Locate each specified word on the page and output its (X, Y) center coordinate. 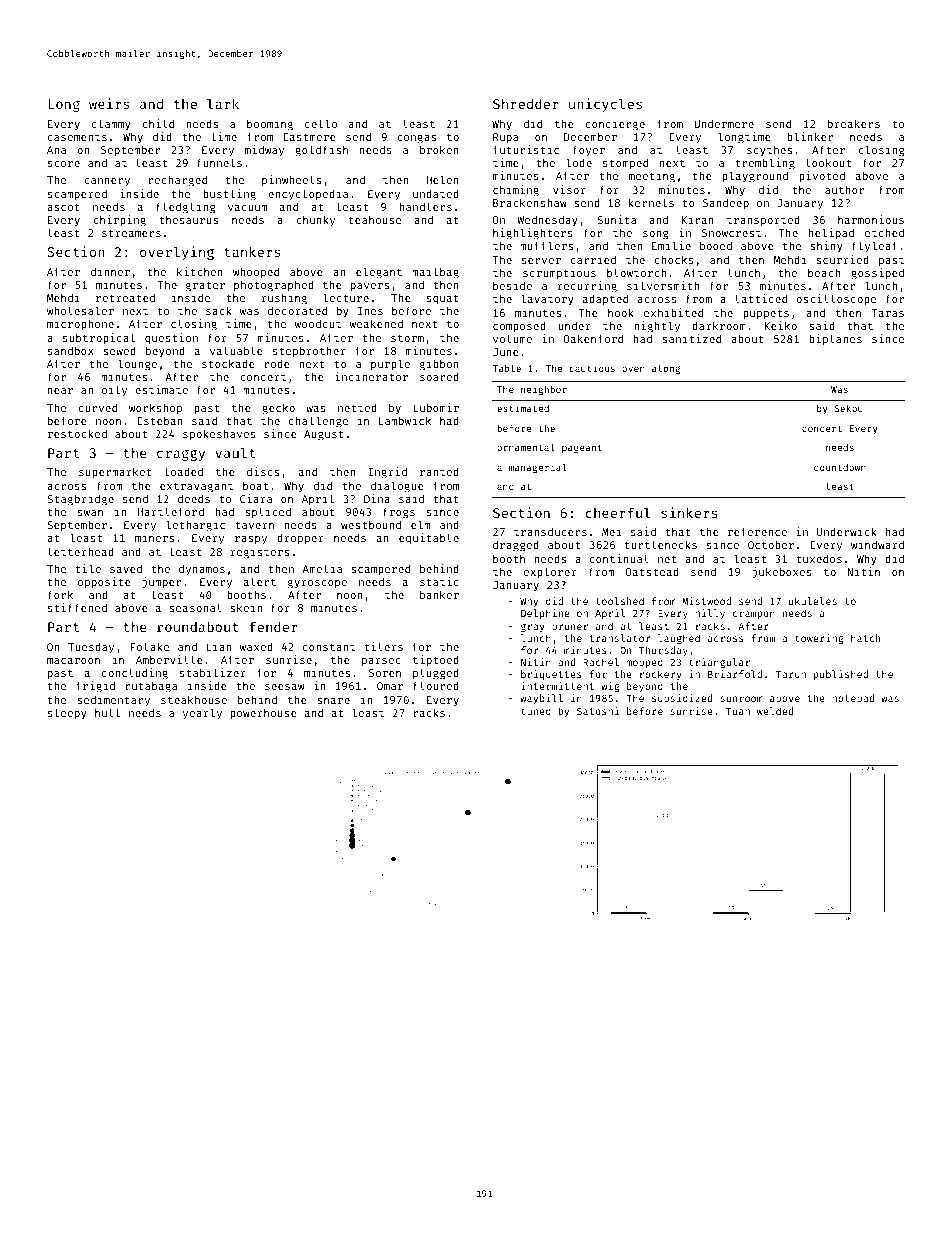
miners (154, 537)
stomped (625, 164)
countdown (840, 467)
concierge (615, 125)
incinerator (371, 376)
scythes (769, 150)
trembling (765, 164)
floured (436, 685)
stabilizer (213, 672)
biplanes (835, 340)
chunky (315, 220)
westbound (371, 524)
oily (114, 390)
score (64, 164)
